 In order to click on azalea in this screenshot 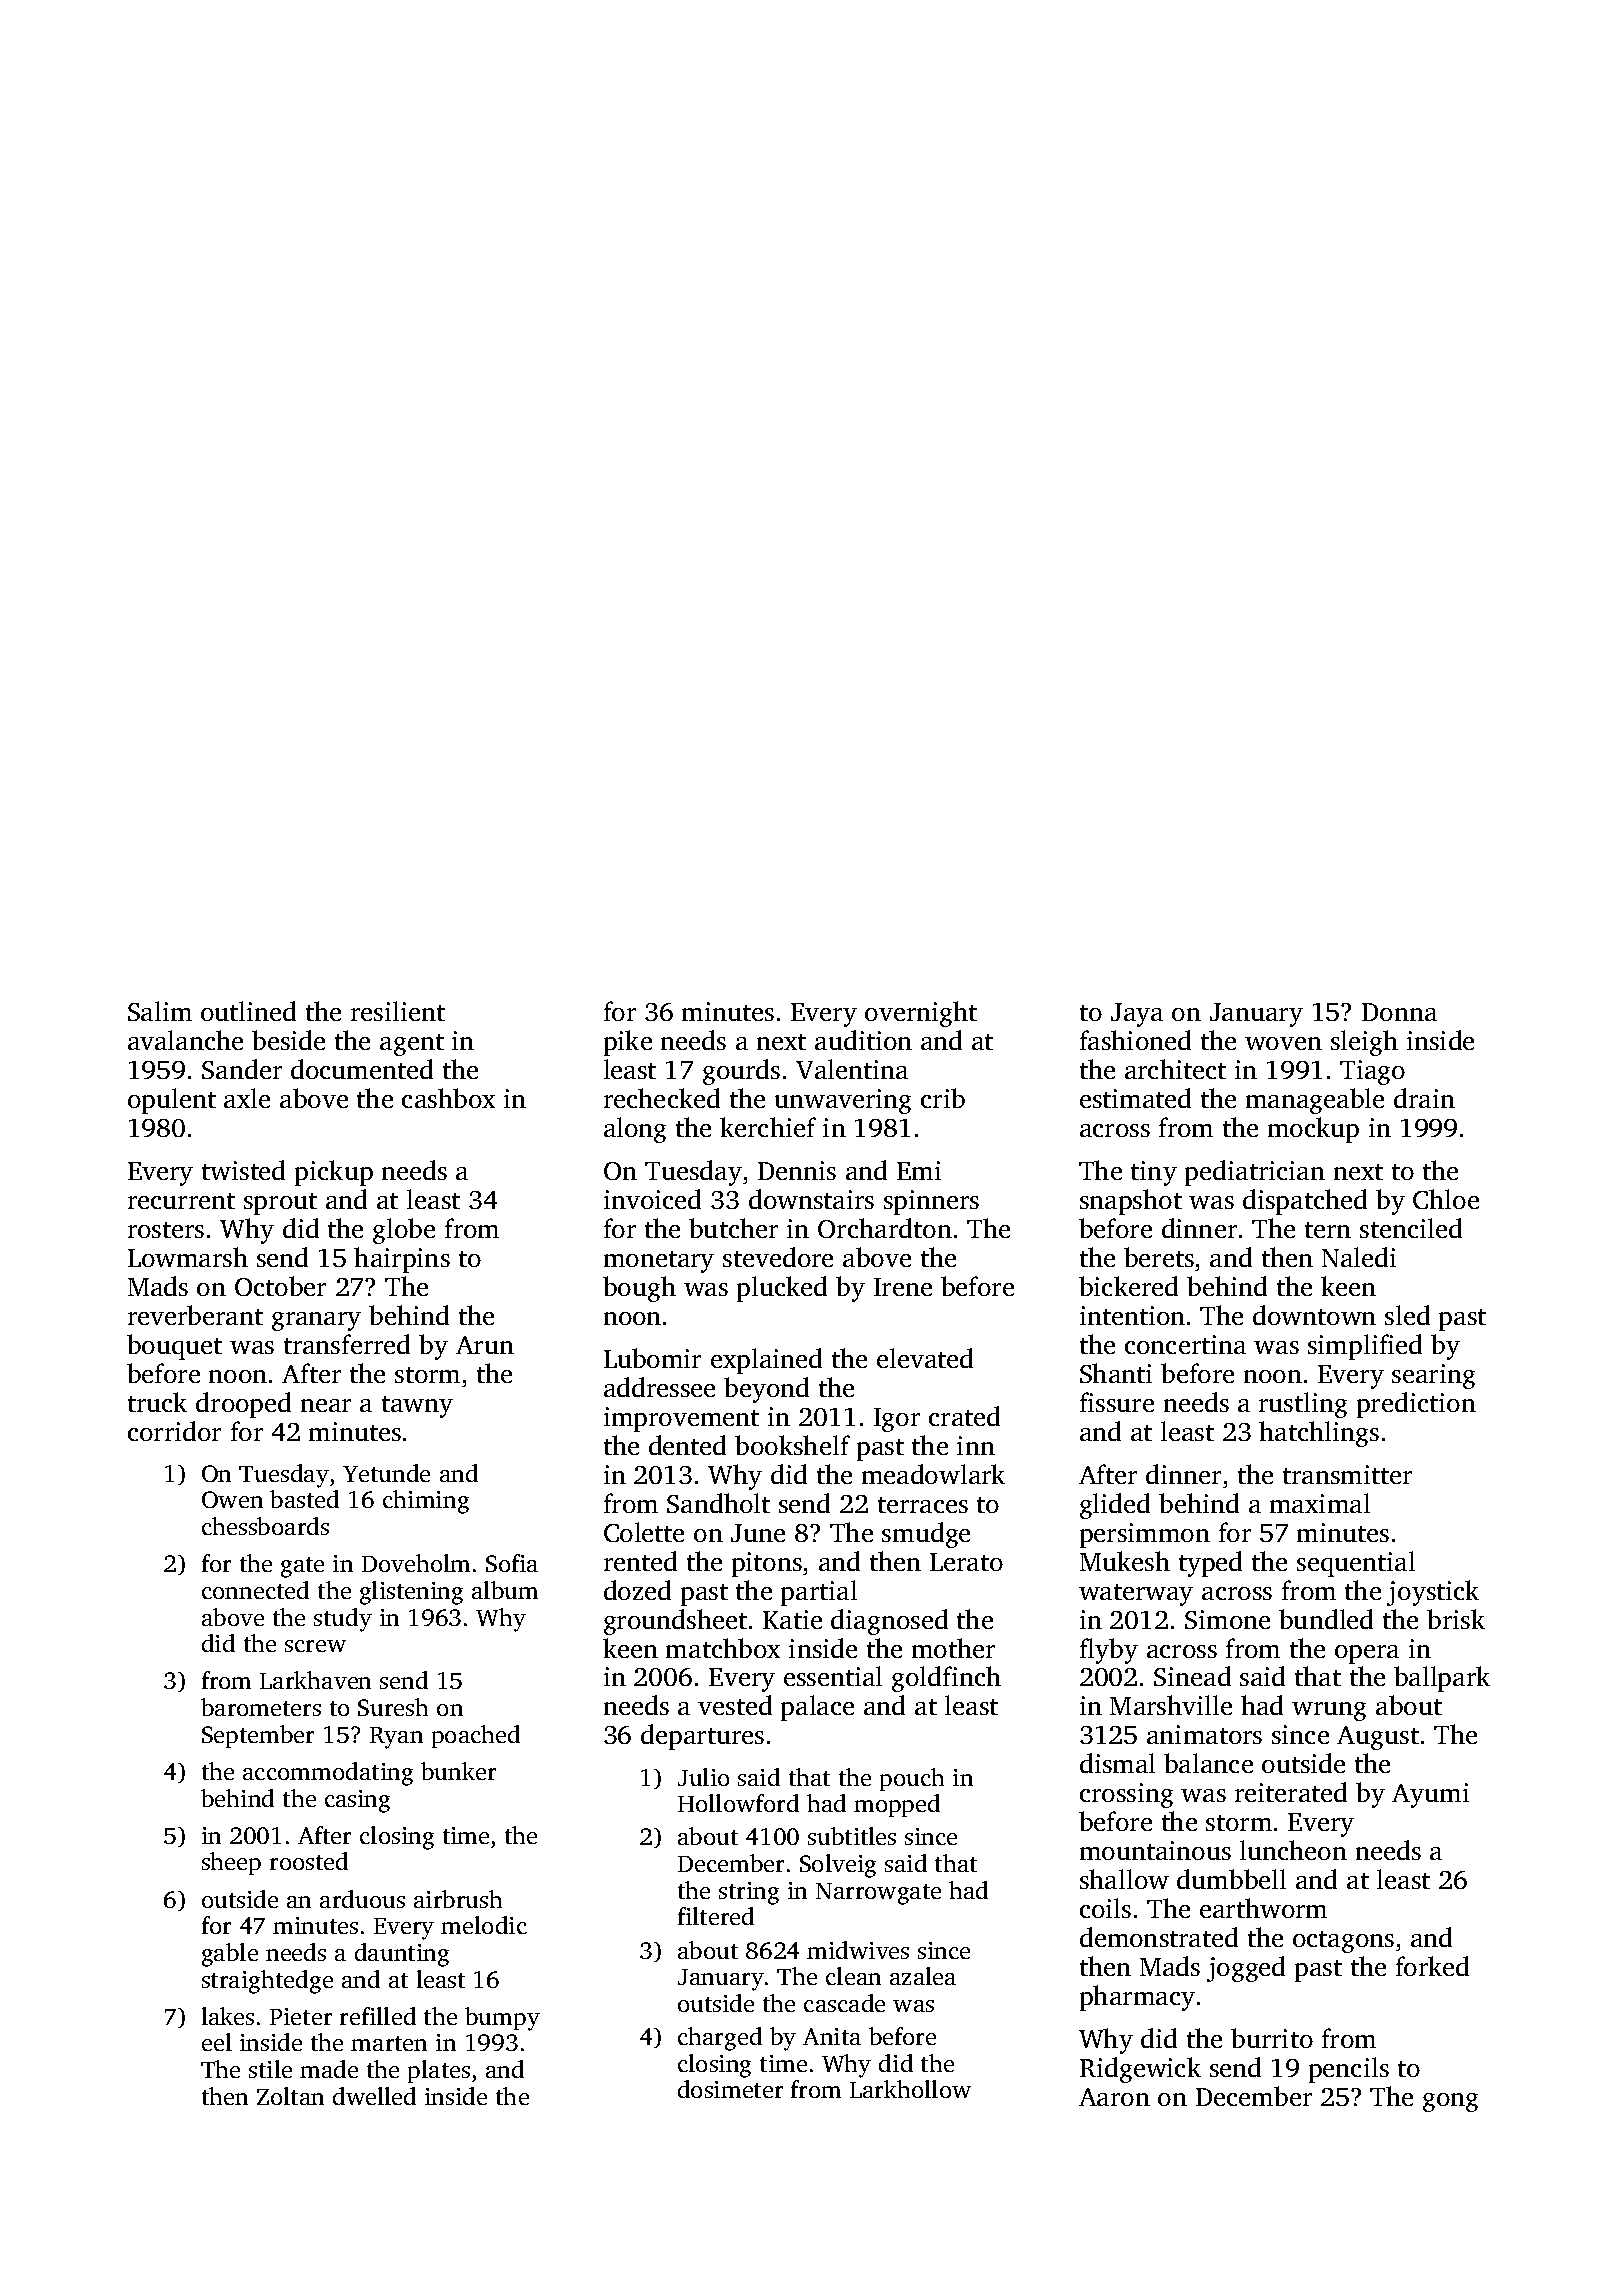, I will do `click(923, 1976)`.
